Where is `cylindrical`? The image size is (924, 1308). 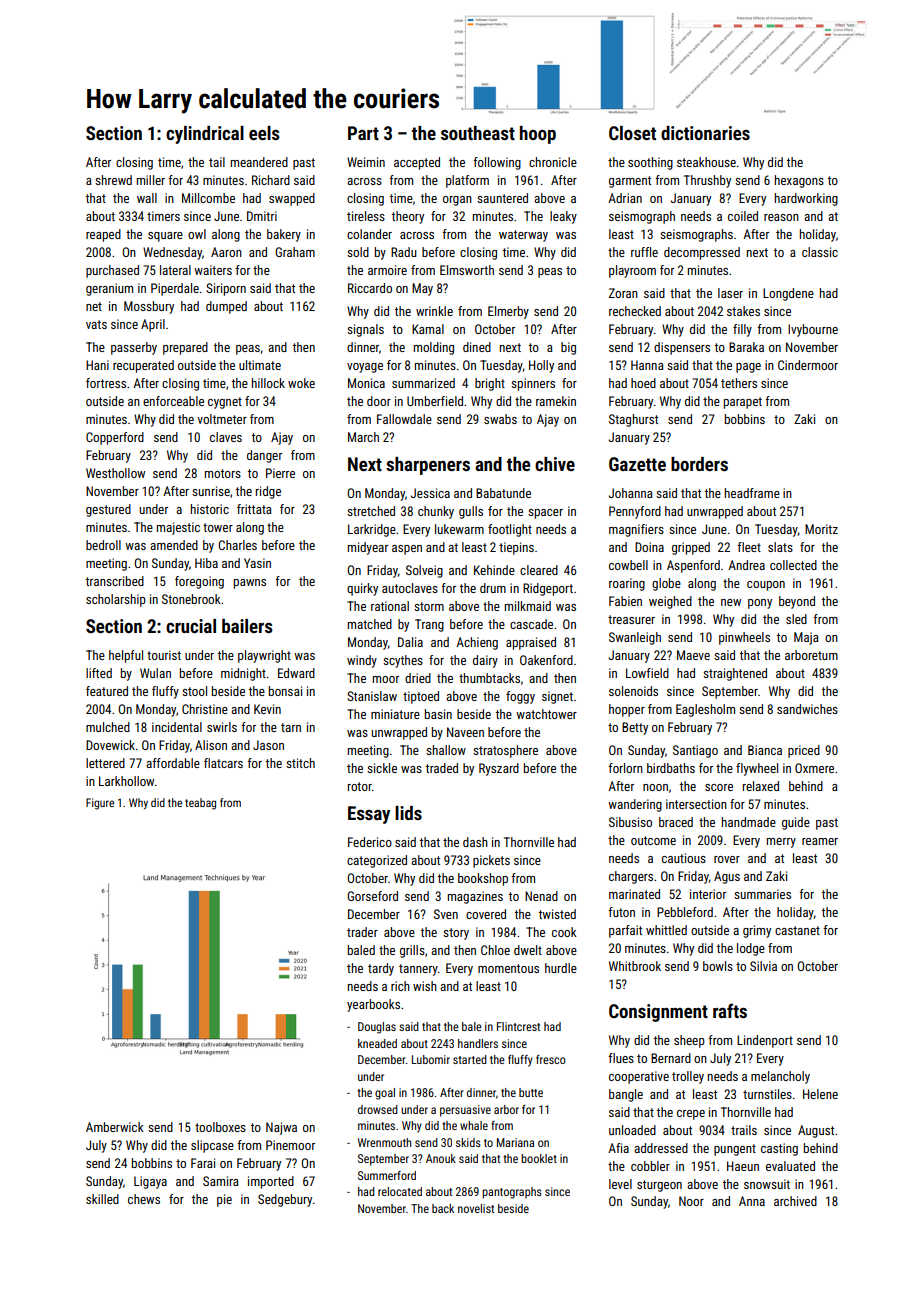 cylindrical is located at coordinates (205, 135).
